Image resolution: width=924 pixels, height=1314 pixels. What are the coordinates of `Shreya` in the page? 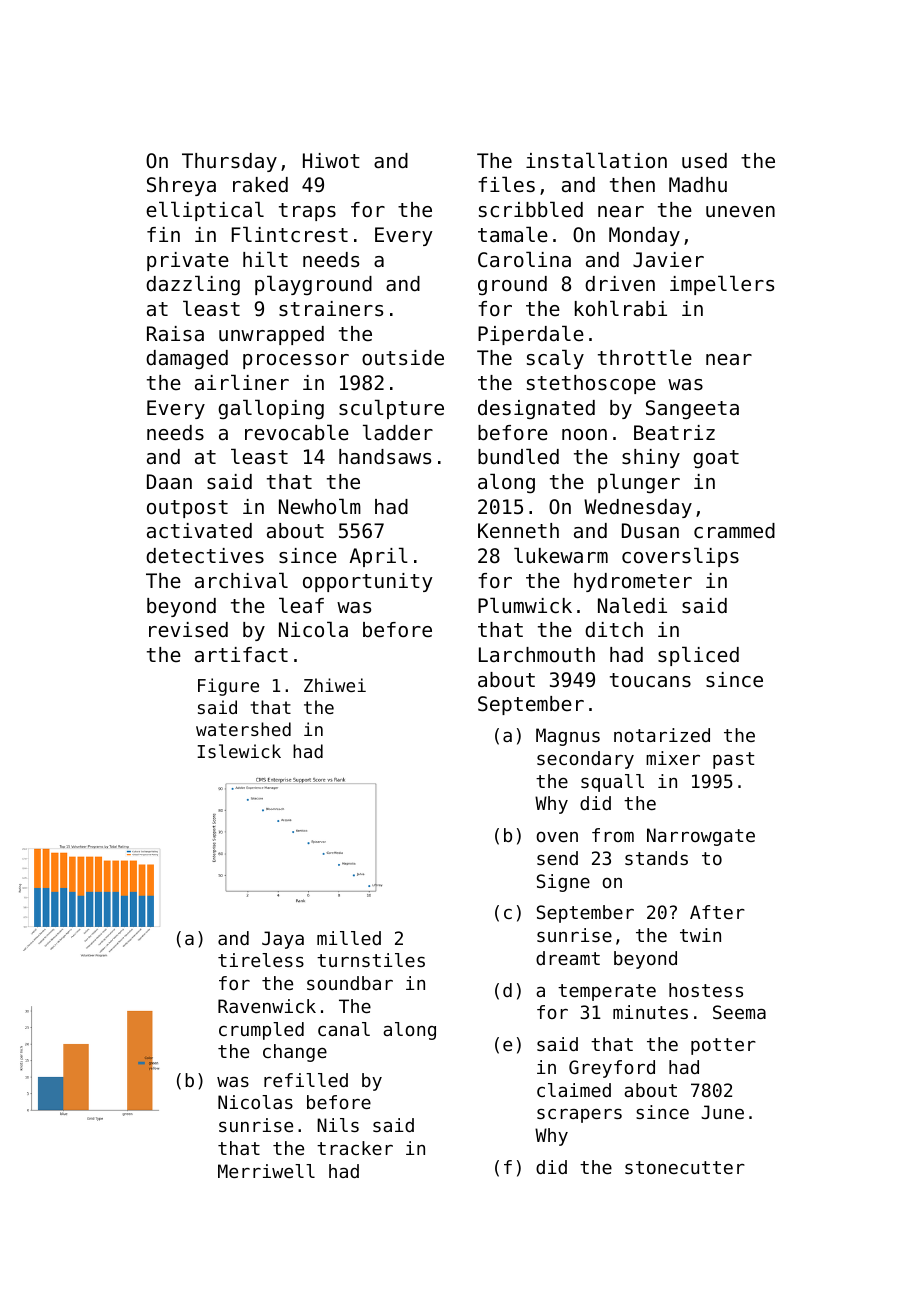 It's located at (181, 186).
